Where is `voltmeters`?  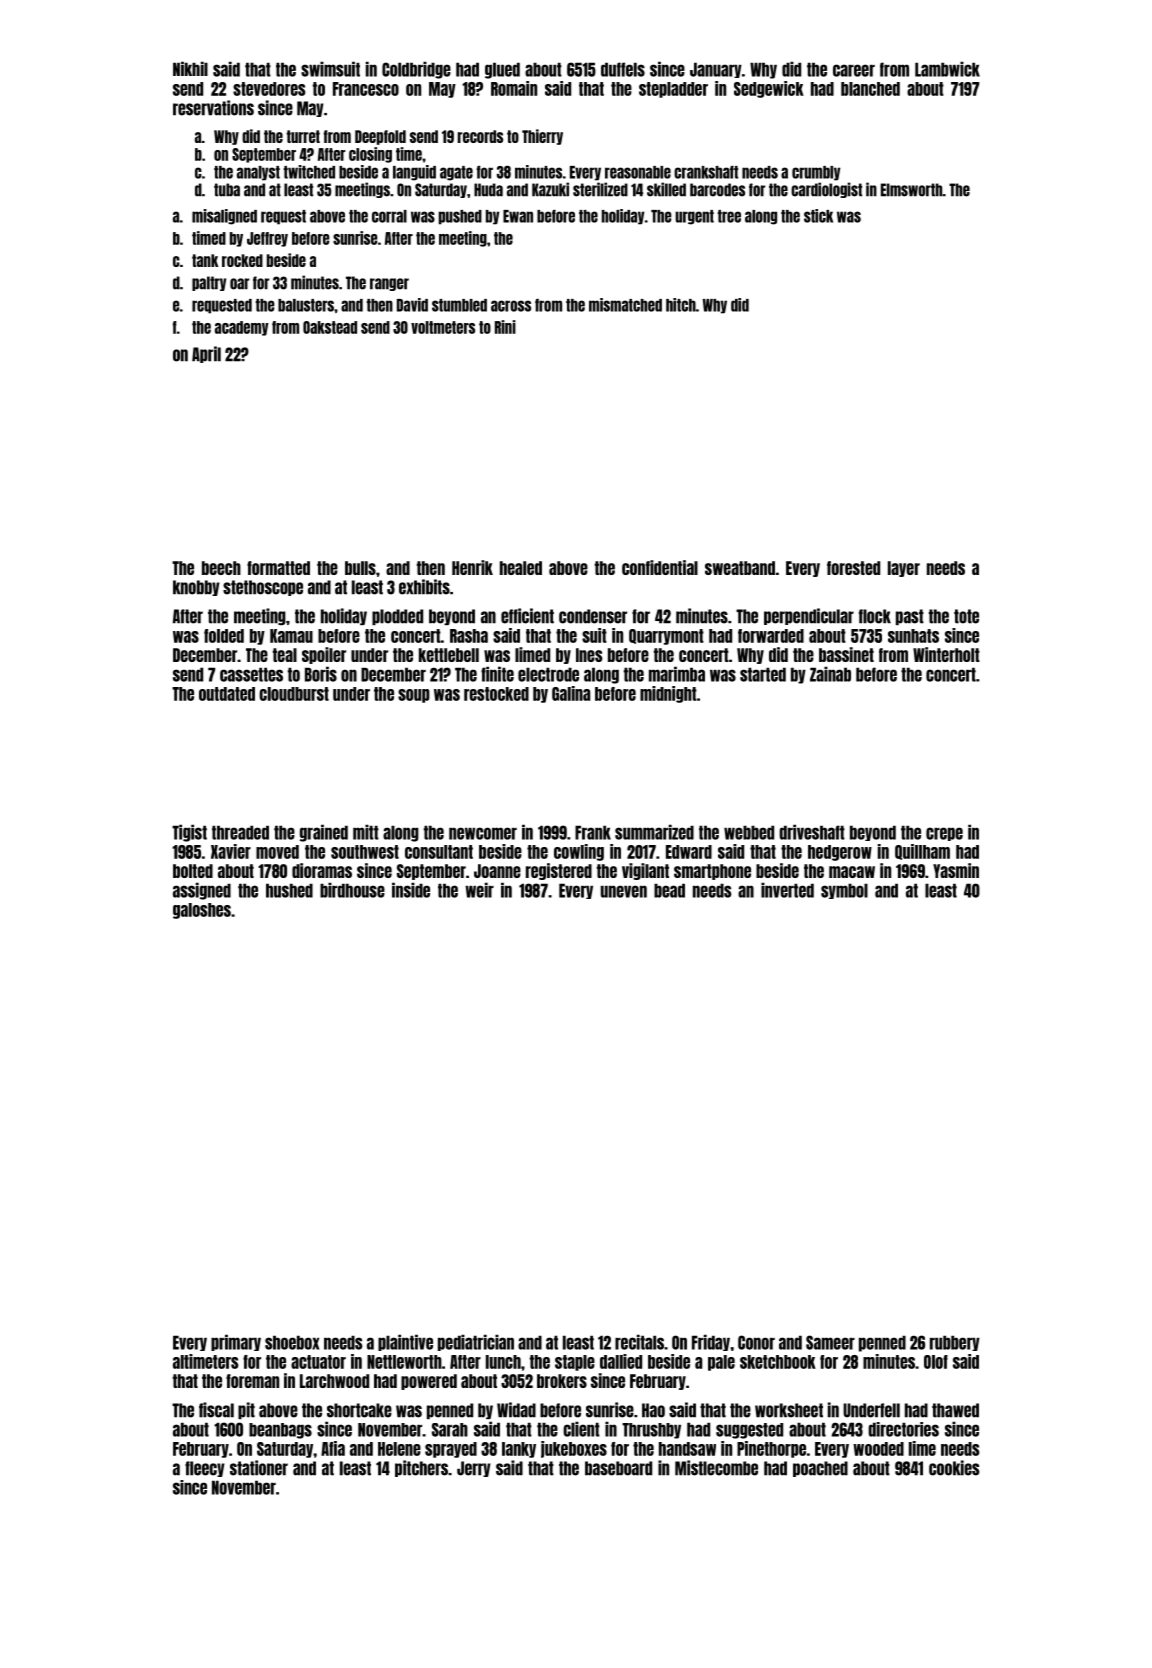
voltmeters is located at coordinates (443, 327).
